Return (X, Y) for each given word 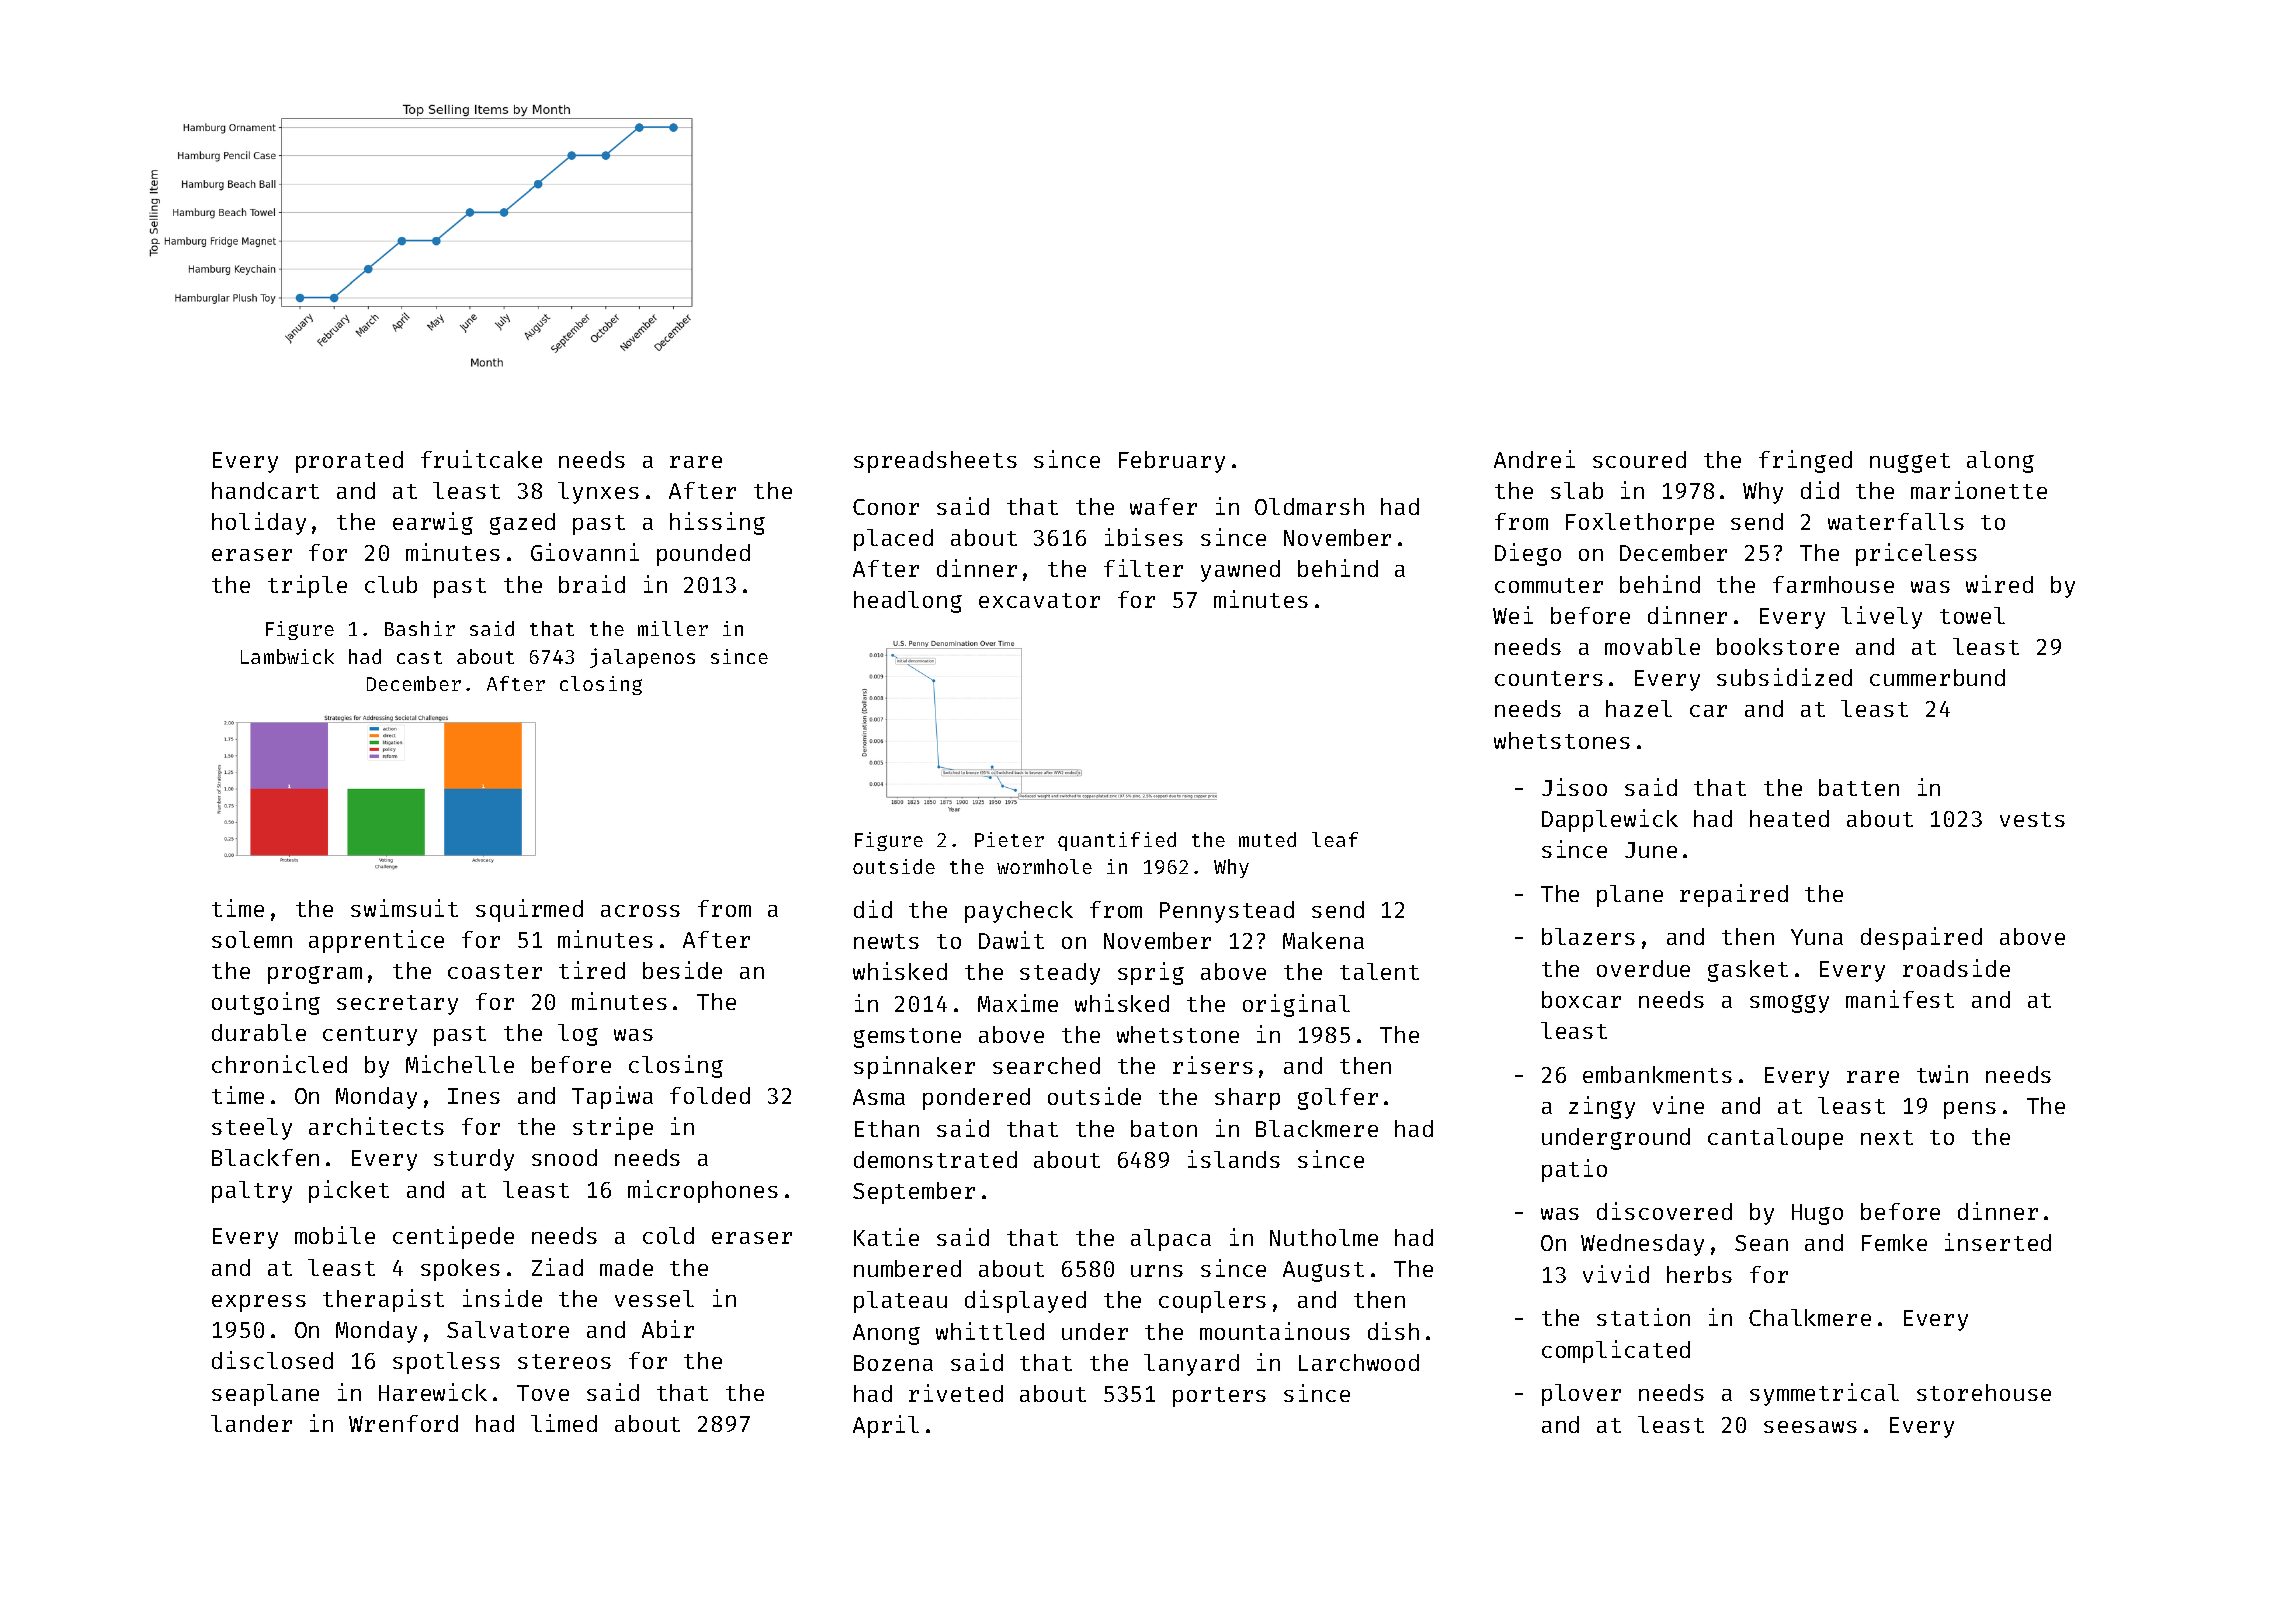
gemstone (907, 1038)
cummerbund (1937, 677)
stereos (564, 1361)
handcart (265, 490)
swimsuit (404, 908)
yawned (1240, 571)
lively (1881, 617)
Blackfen (265, 1157)
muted (1267, 839)
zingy (1602, 1107)
